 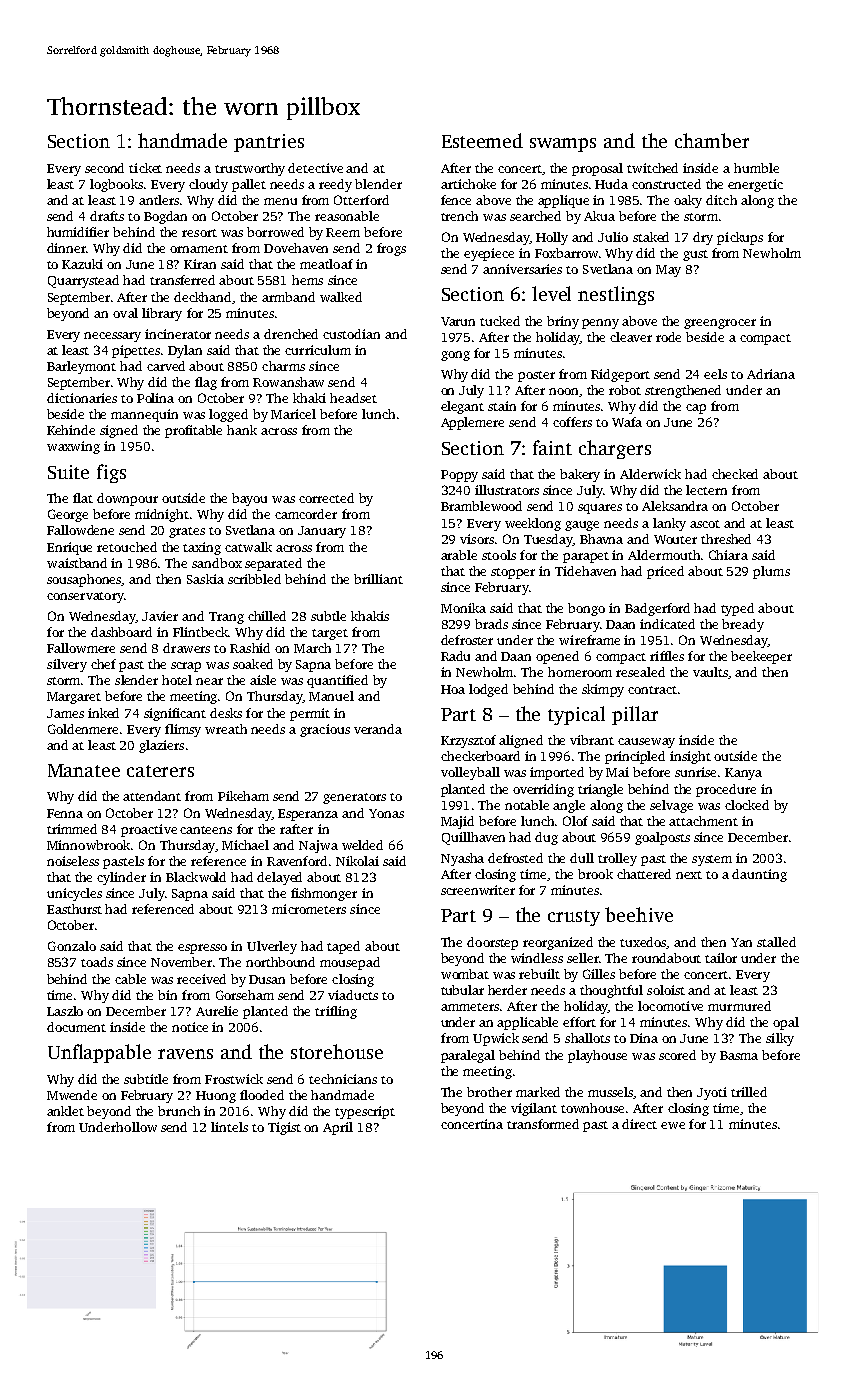 I want to click on Tigist, so click(x=284, y=1128).
